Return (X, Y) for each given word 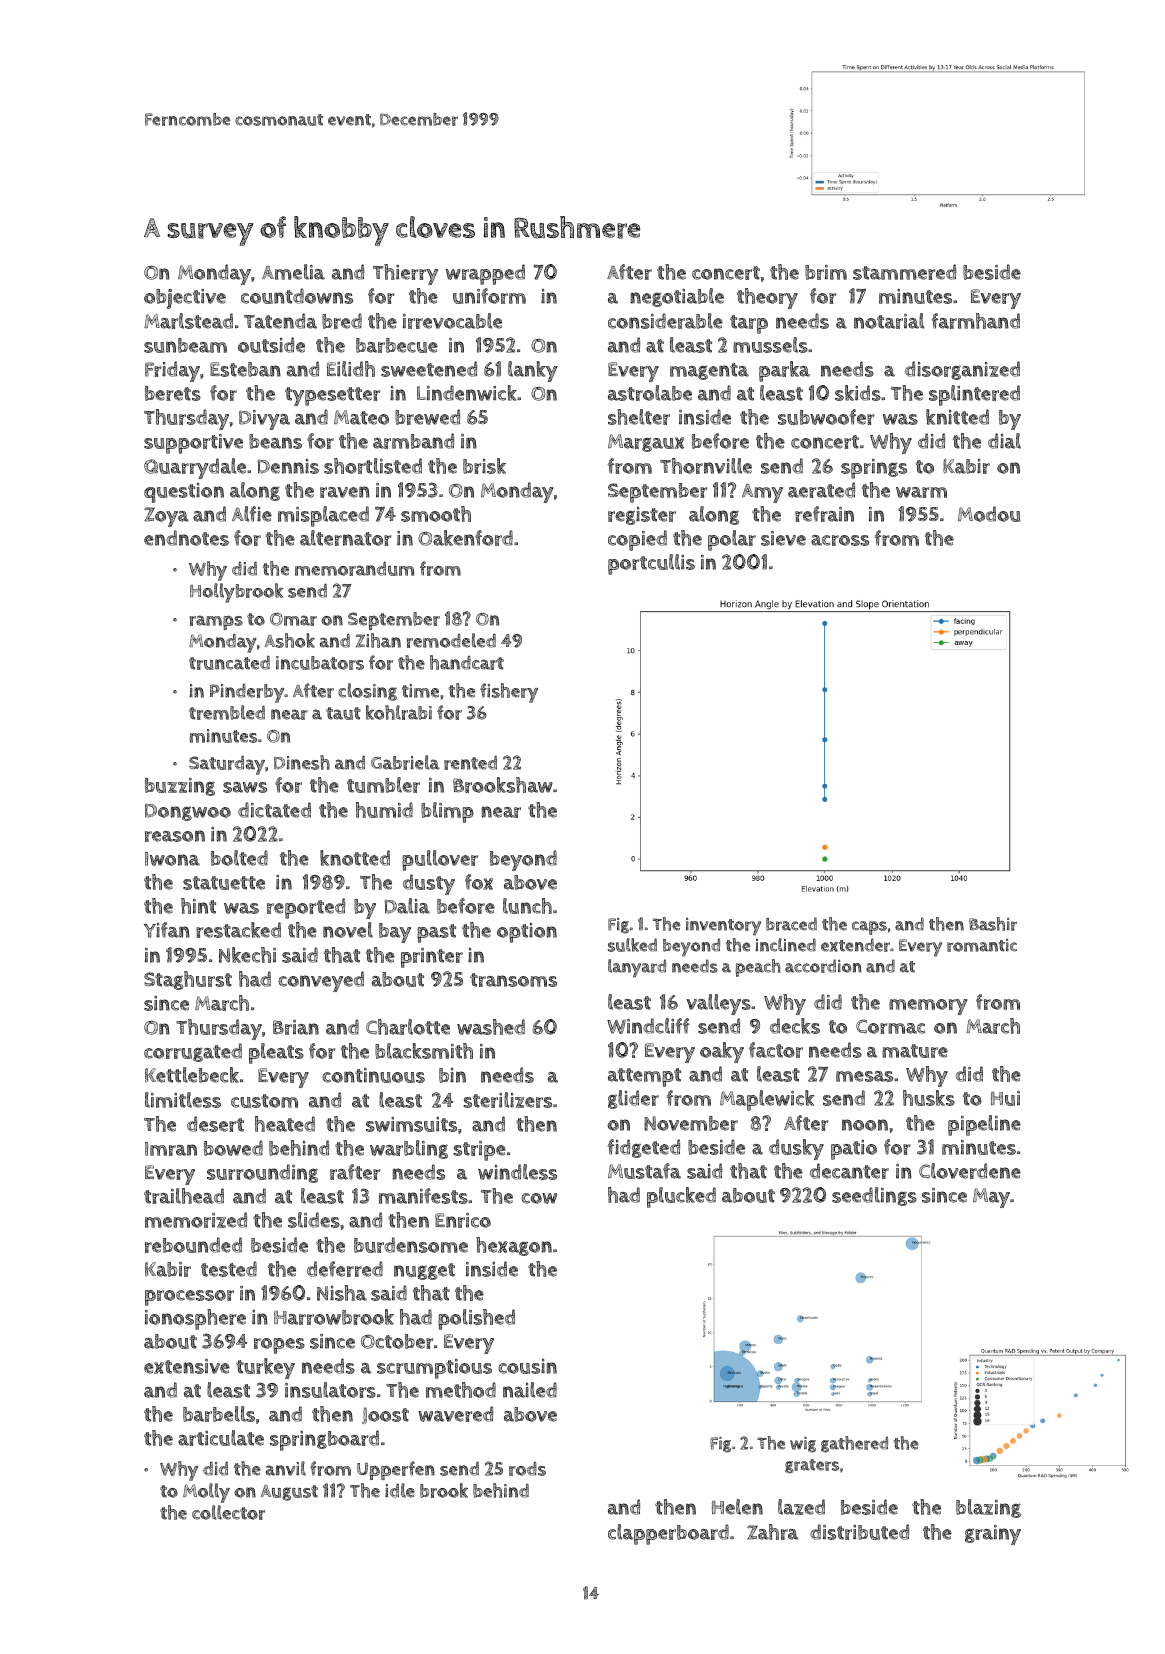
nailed (530, 1390)
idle (400, 1490)
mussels (770, 345)
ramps (216, 622)
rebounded (193, 1245)
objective (185, 299)
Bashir (993, 924)
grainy (993, 1535)
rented (470, 763)
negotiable (677, 297)
